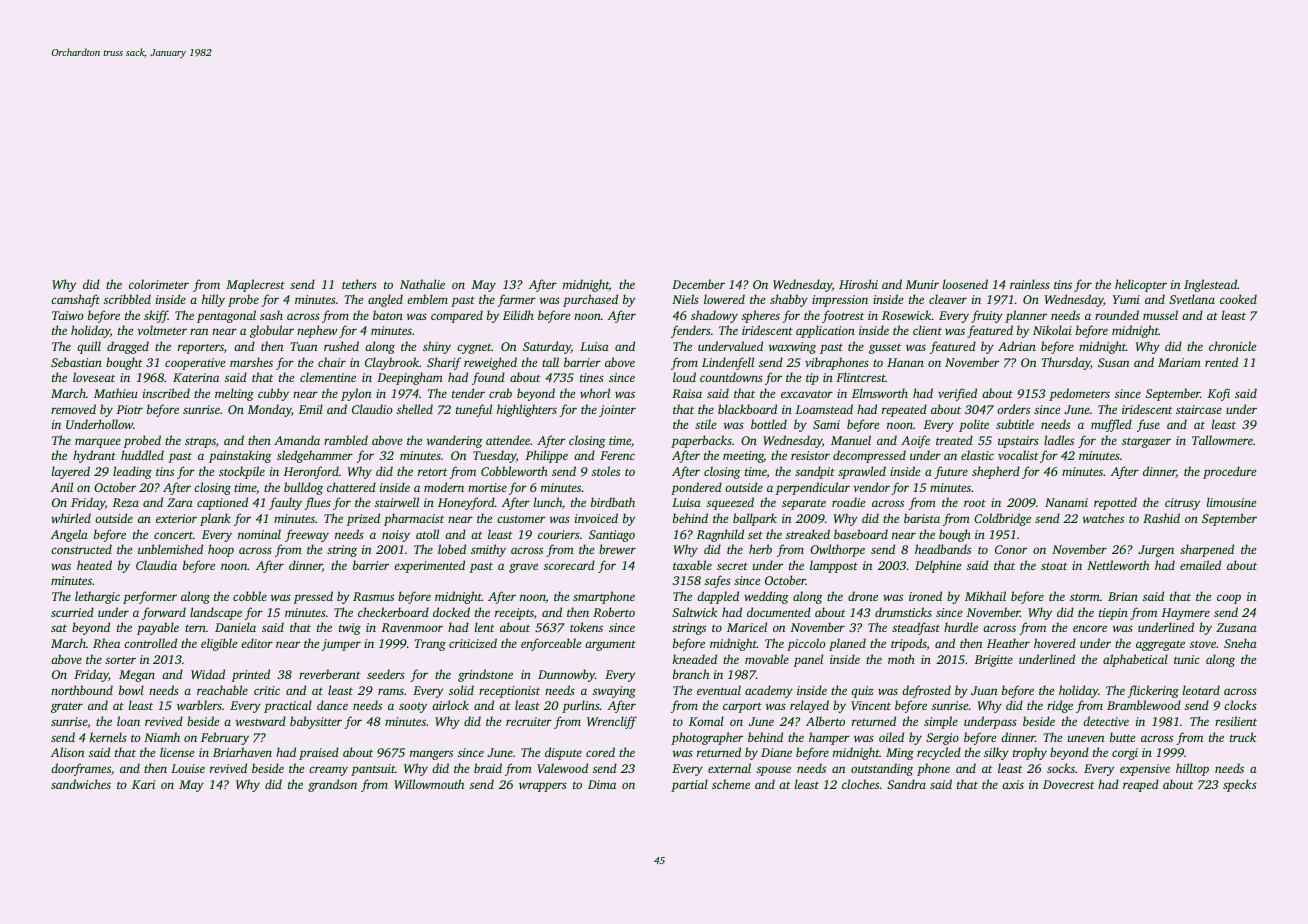 The image size is (1308, 924). Describe the element at coordinates (1238, 299) in the screenshot. I see `cooked` at that location.
